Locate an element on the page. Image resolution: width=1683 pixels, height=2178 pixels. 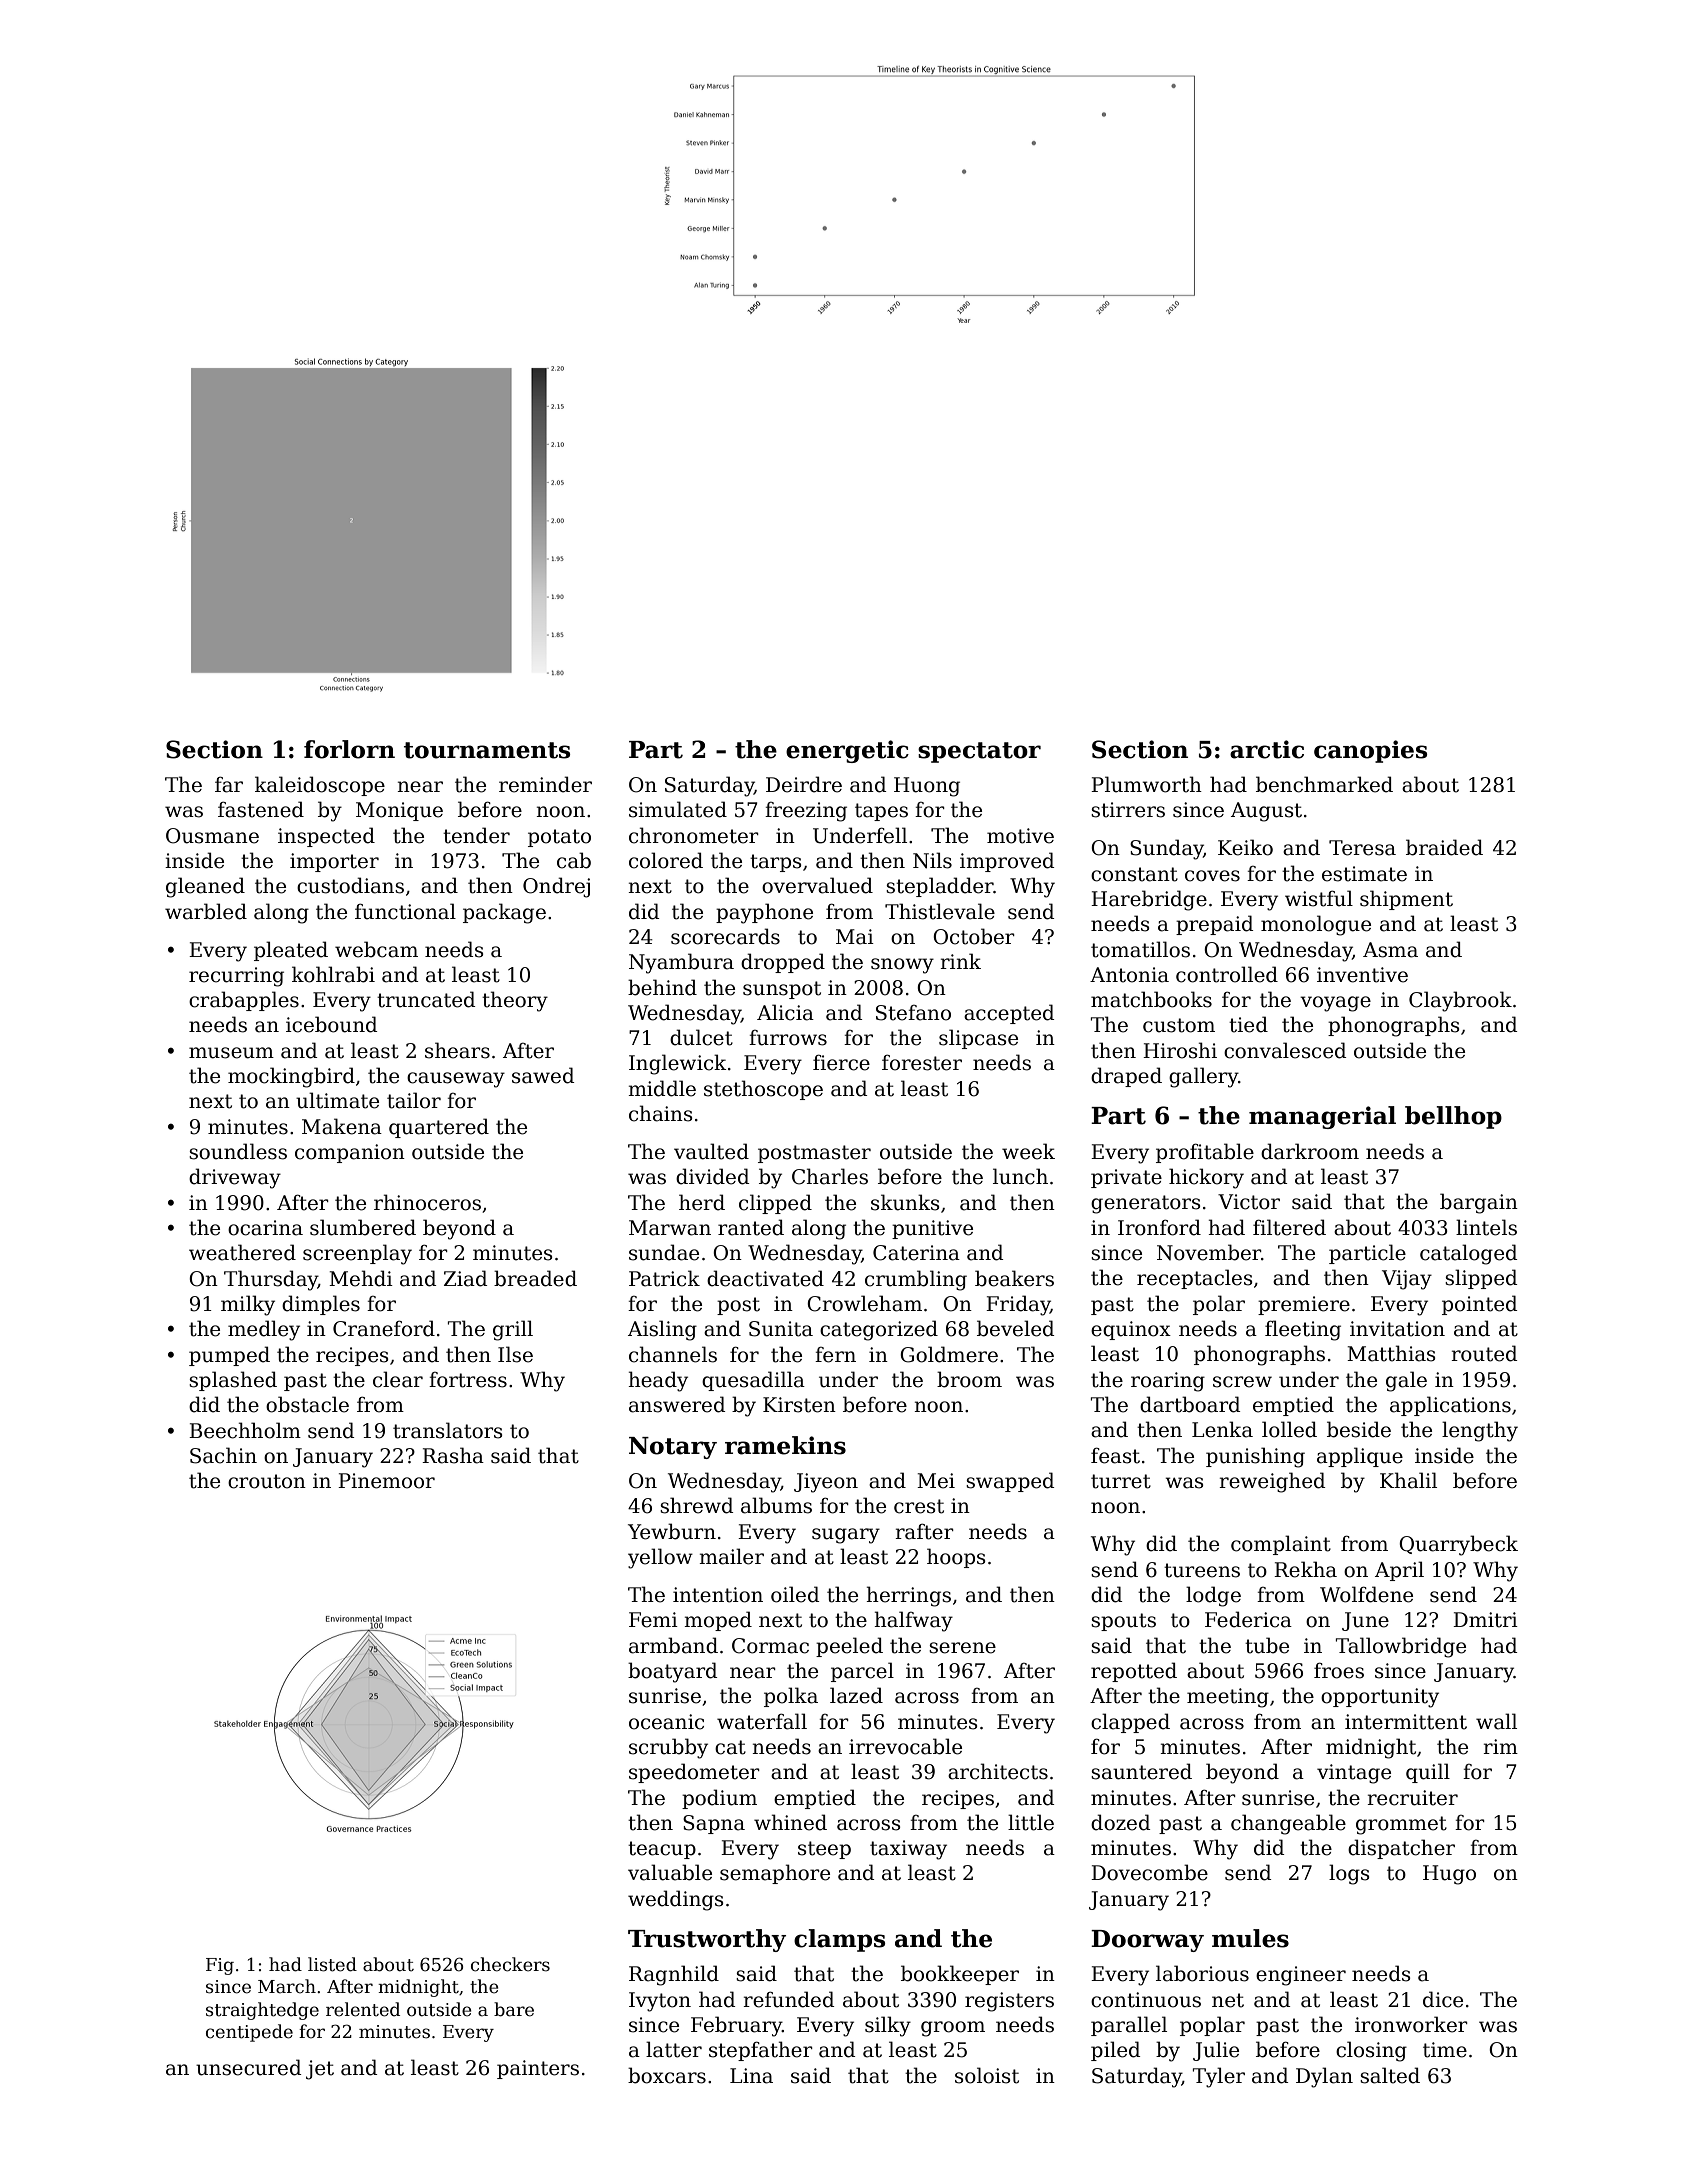
laborious is located at coordinates (1202, 1973).
